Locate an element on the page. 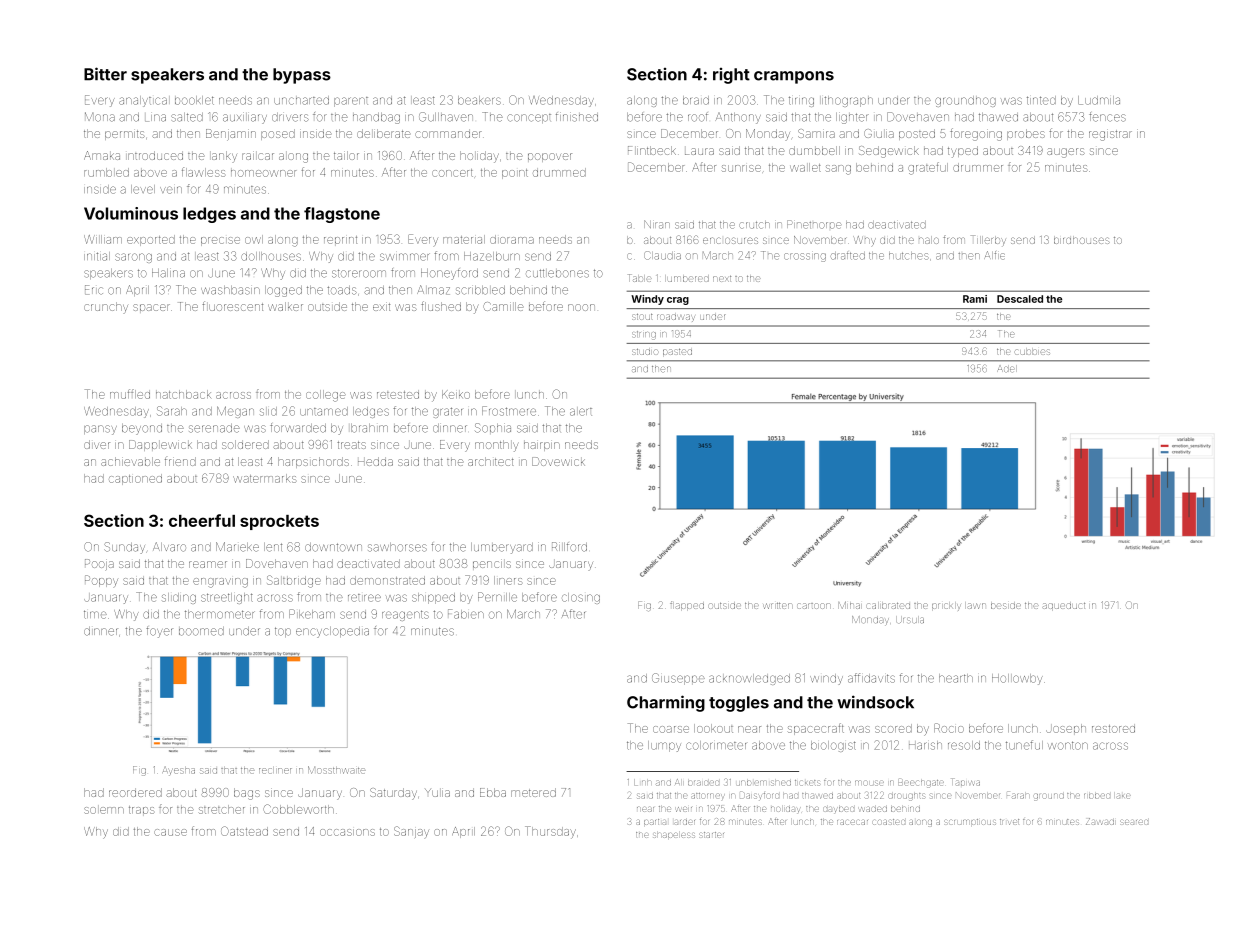 This document has height=952, width=1233. roof is located at coordinates (698, 117).
